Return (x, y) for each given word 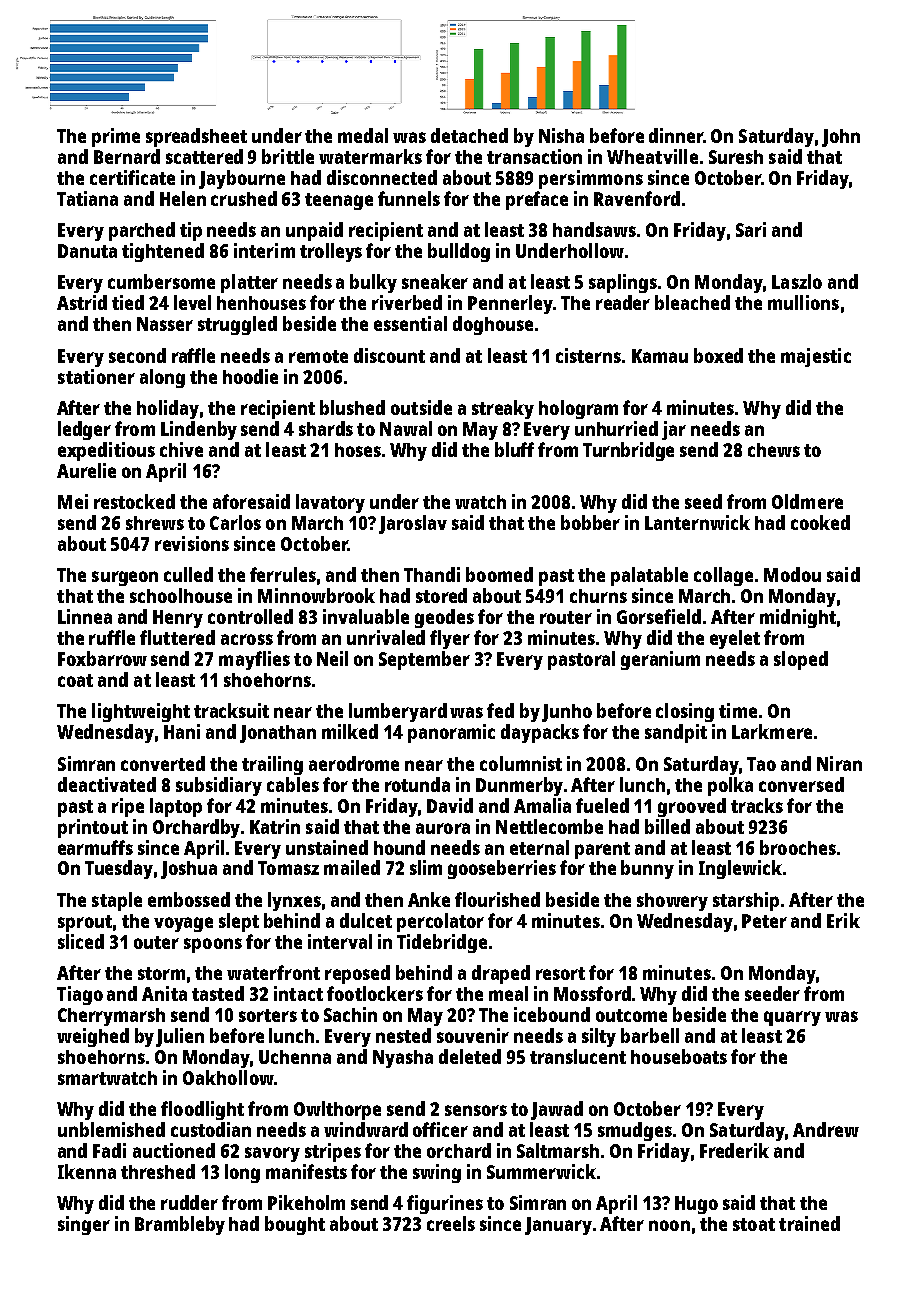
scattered (204, 156)
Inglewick (740, 869)
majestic (816, 357)
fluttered (177, 637)
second (137, 355)
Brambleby (180, 1225)
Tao (761, 764)
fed (500, 710)
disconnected (382, 177)
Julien (180, 1037)
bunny (647, 869)
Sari (751, 229)
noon (669, 1225)
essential (410, 323)
